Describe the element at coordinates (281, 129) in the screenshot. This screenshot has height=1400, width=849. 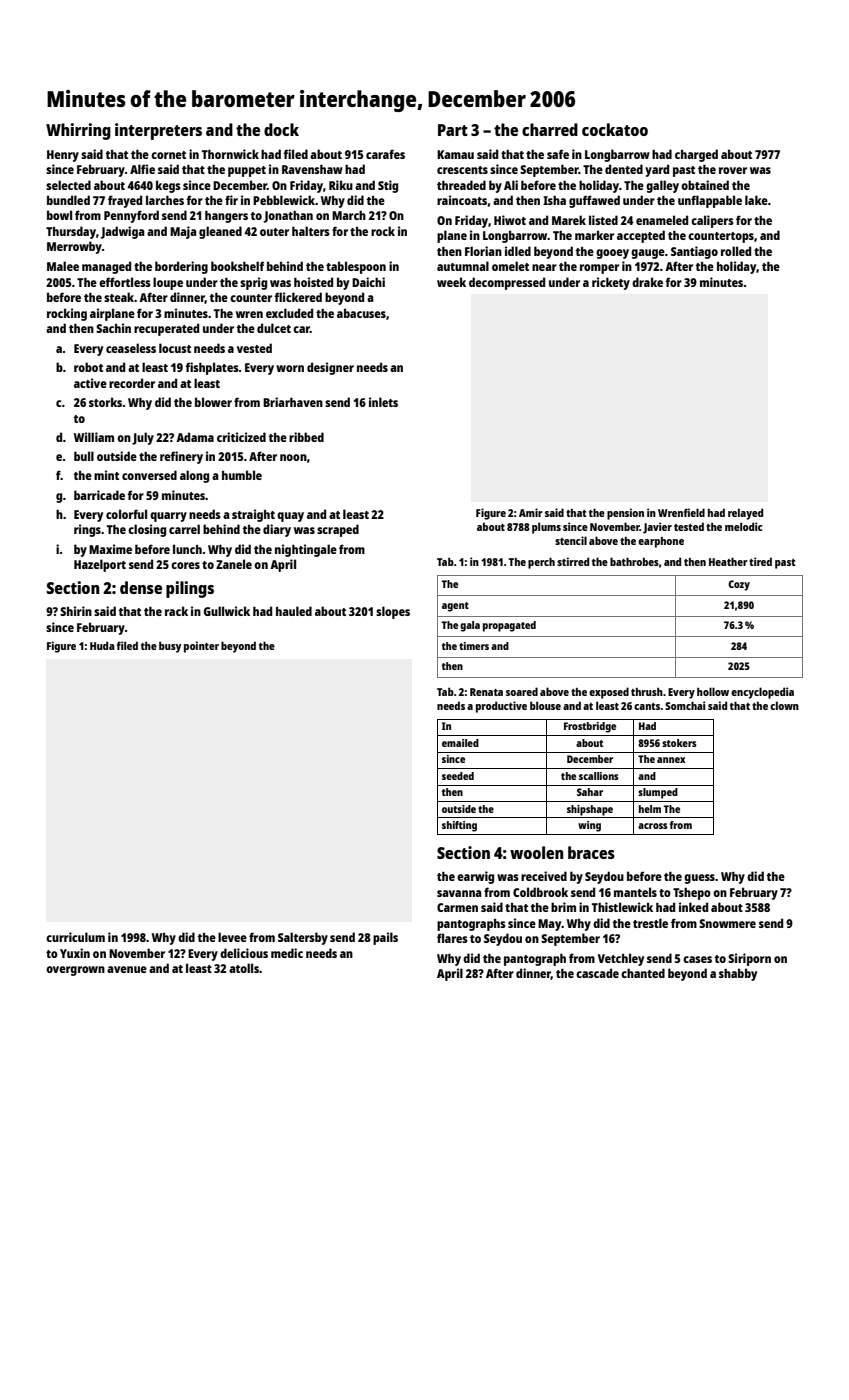
I see `dock` at that location.
